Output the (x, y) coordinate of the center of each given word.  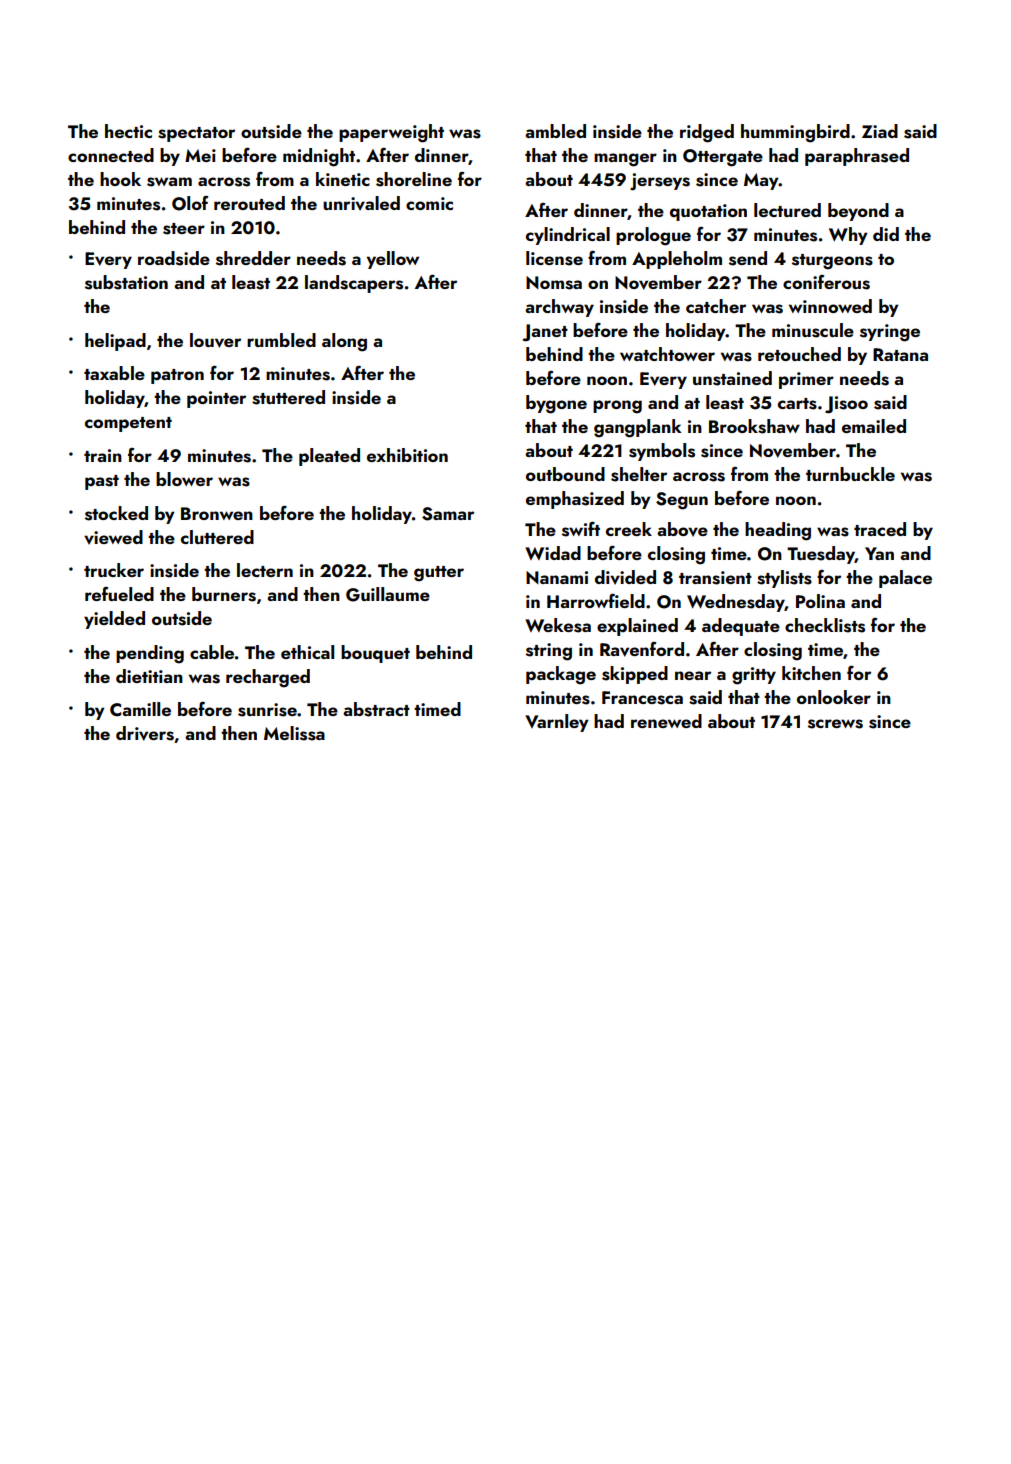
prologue (653, 236)
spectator (196, 134)
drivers (145, 733)
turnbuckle (850, 474)
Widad (553, 553)
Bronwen (217, 513)
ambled (555, 131)
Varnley (557, 723)
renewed (666, 721)
